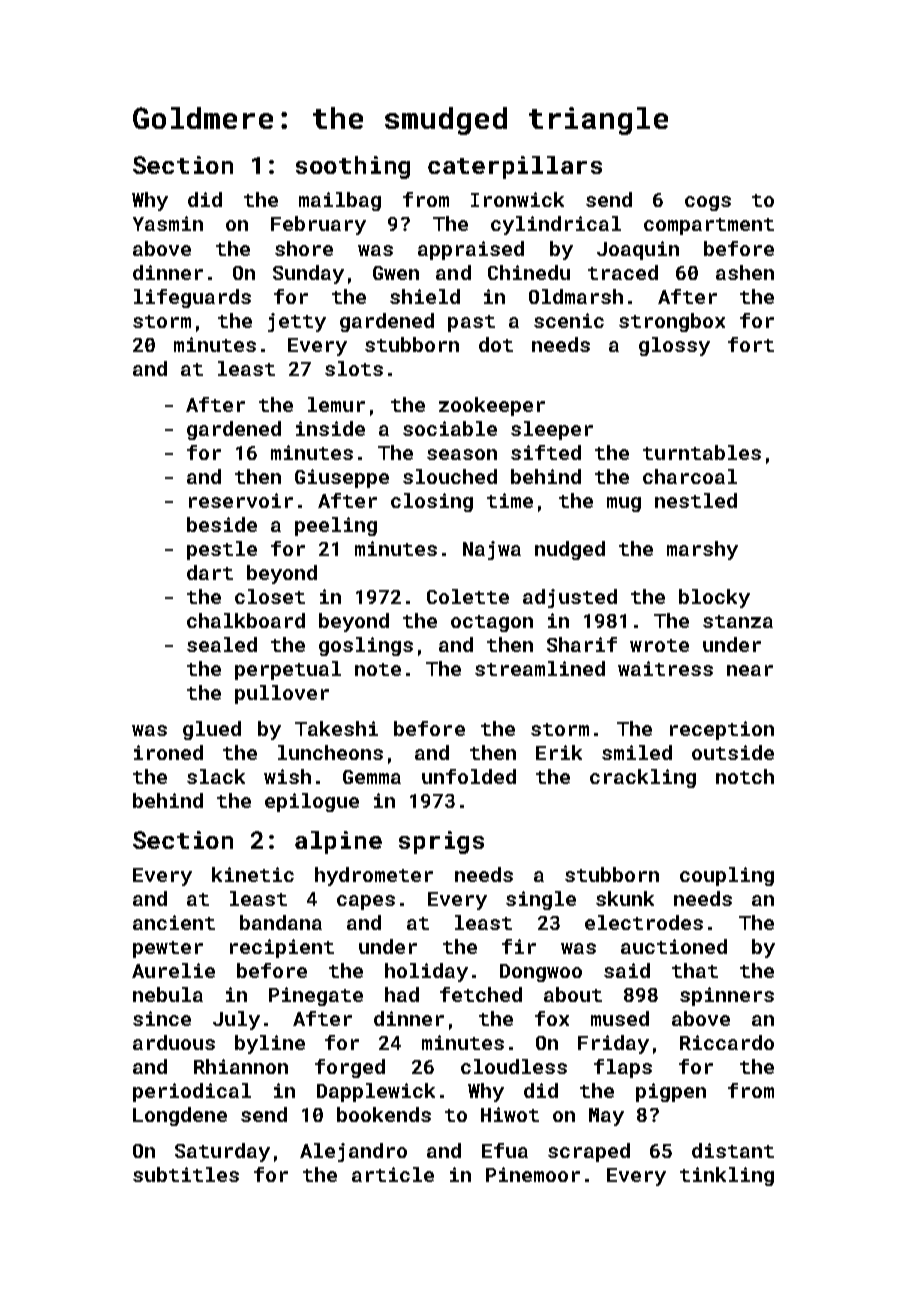 The height and width of the document is (1316, 908). I want to click on cogs, so click(708, 203).
